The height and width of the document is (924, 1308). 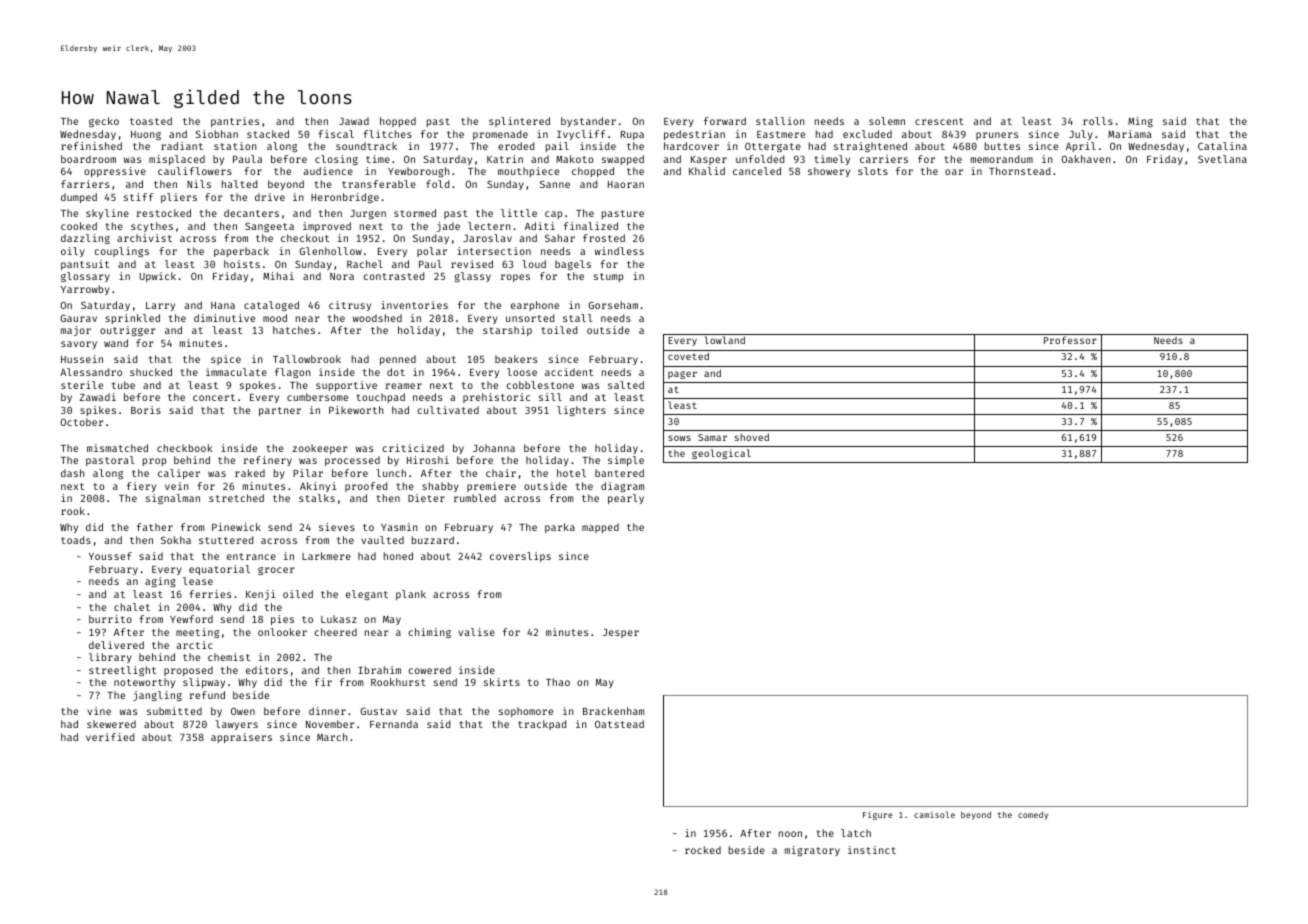 What do you see at coordinates (619, 724) in the document?
I see `Oatstead` at bounding box center [619, 724].
